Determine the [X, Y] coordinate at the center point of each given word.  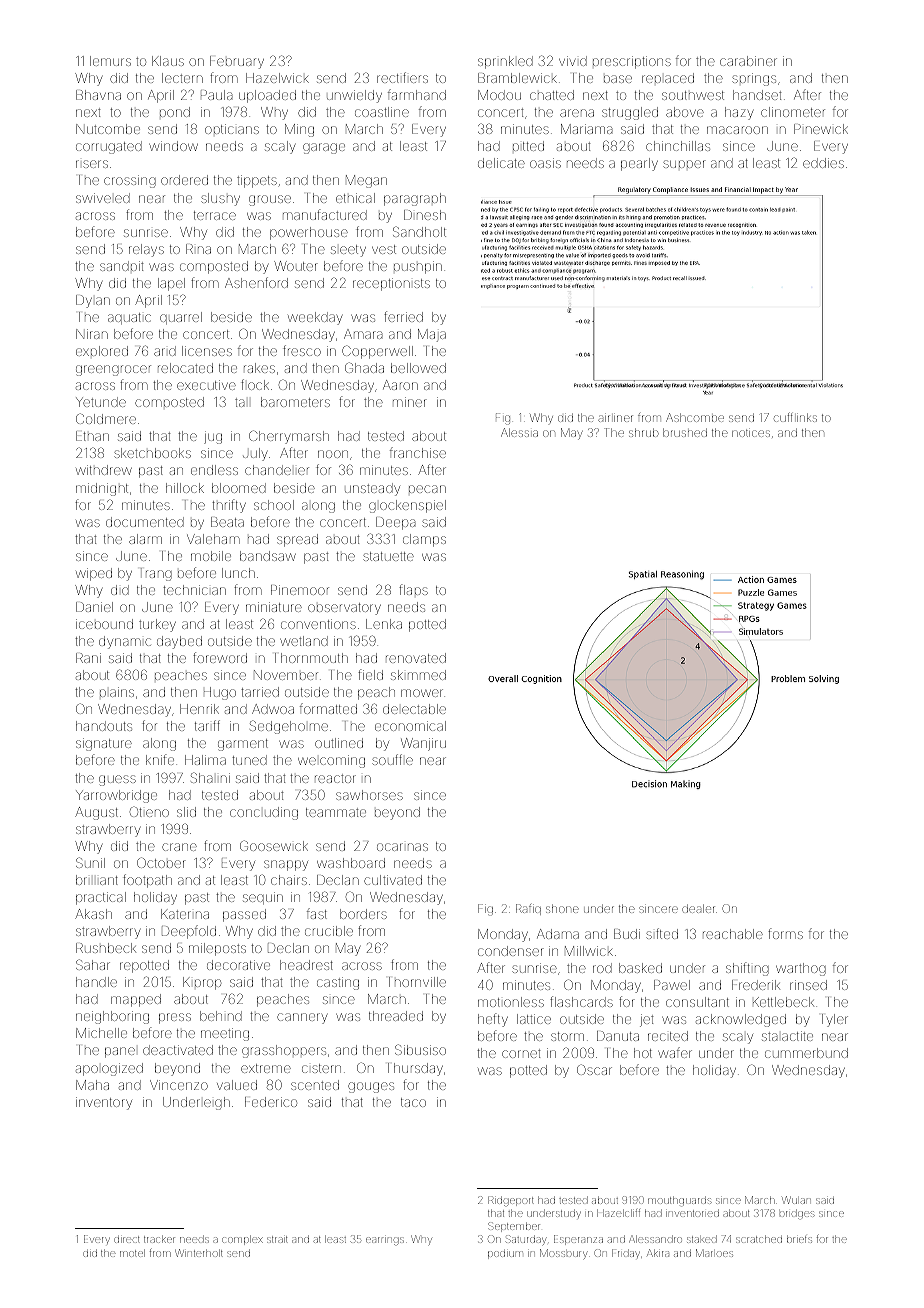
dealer [698, 909]
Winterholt [198, 1253]
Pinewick [821, 129]
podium [505, 1255]
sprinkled [505, 62]
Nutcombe [108, 129]
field [370, 674]
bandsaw [268, 556]
